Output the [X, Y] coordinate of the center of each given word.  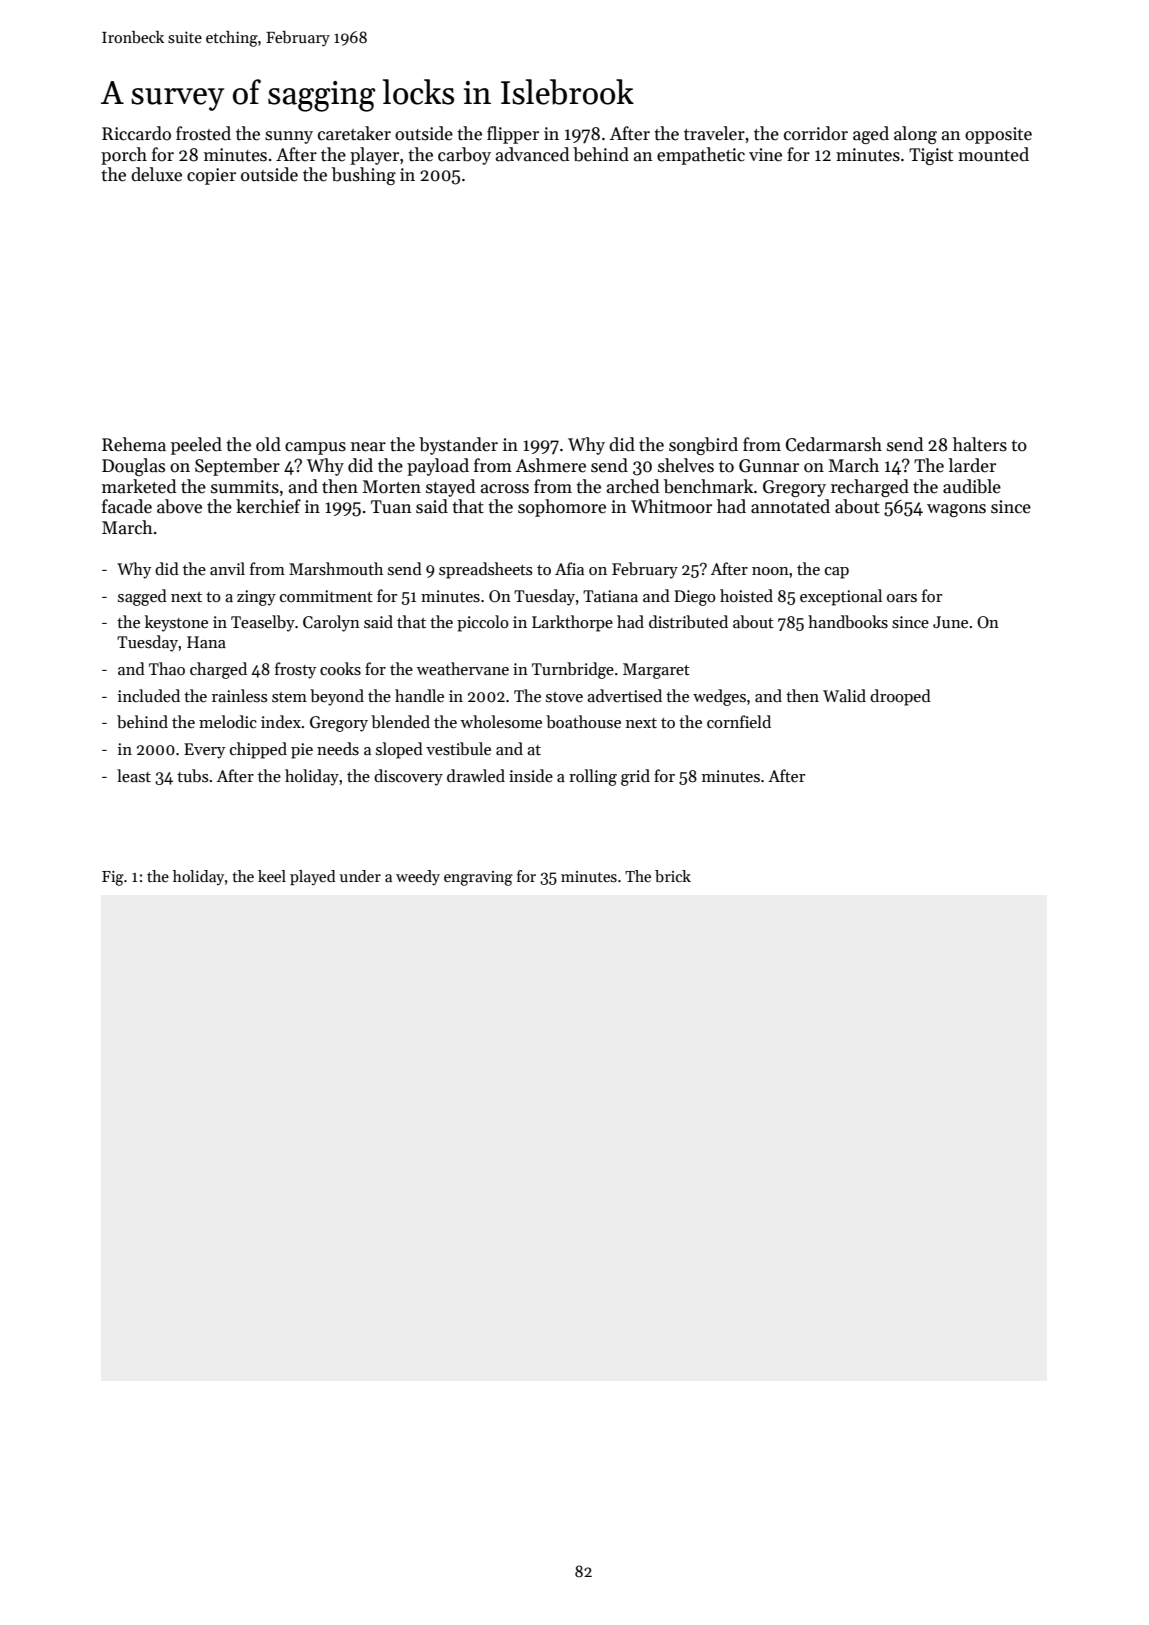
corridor [816, 133]
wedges [719, 697]
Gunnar [769, 466]
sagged [142, 597]
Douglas [133, 467]
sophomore [562, 508]
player [374, 156]
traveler [714, 133]
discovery [408, 777]
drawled [476, 775]
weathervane [463, 668]
